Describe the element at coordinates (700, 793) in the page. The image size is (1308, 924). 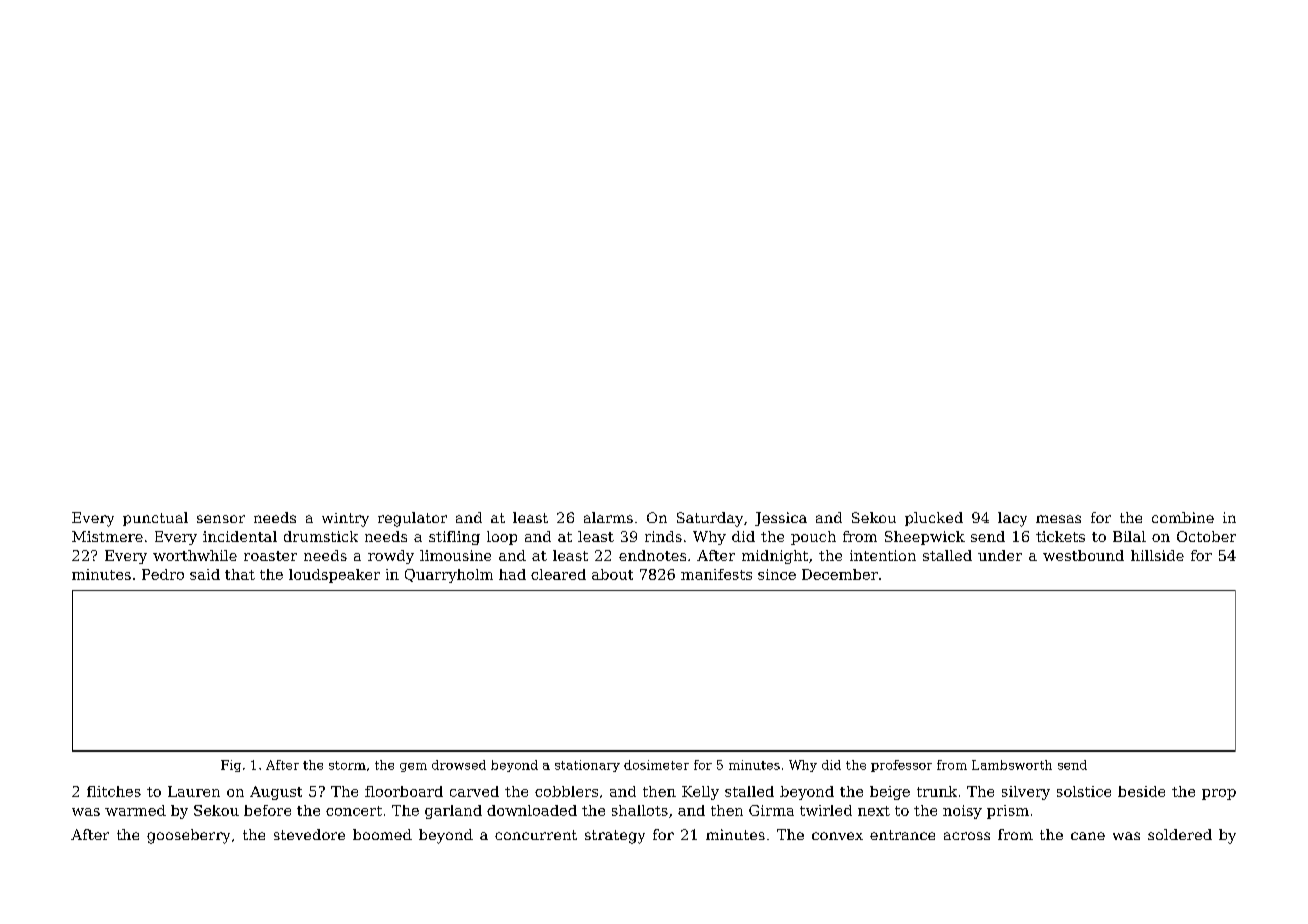
I see `Kelly` at that location.
